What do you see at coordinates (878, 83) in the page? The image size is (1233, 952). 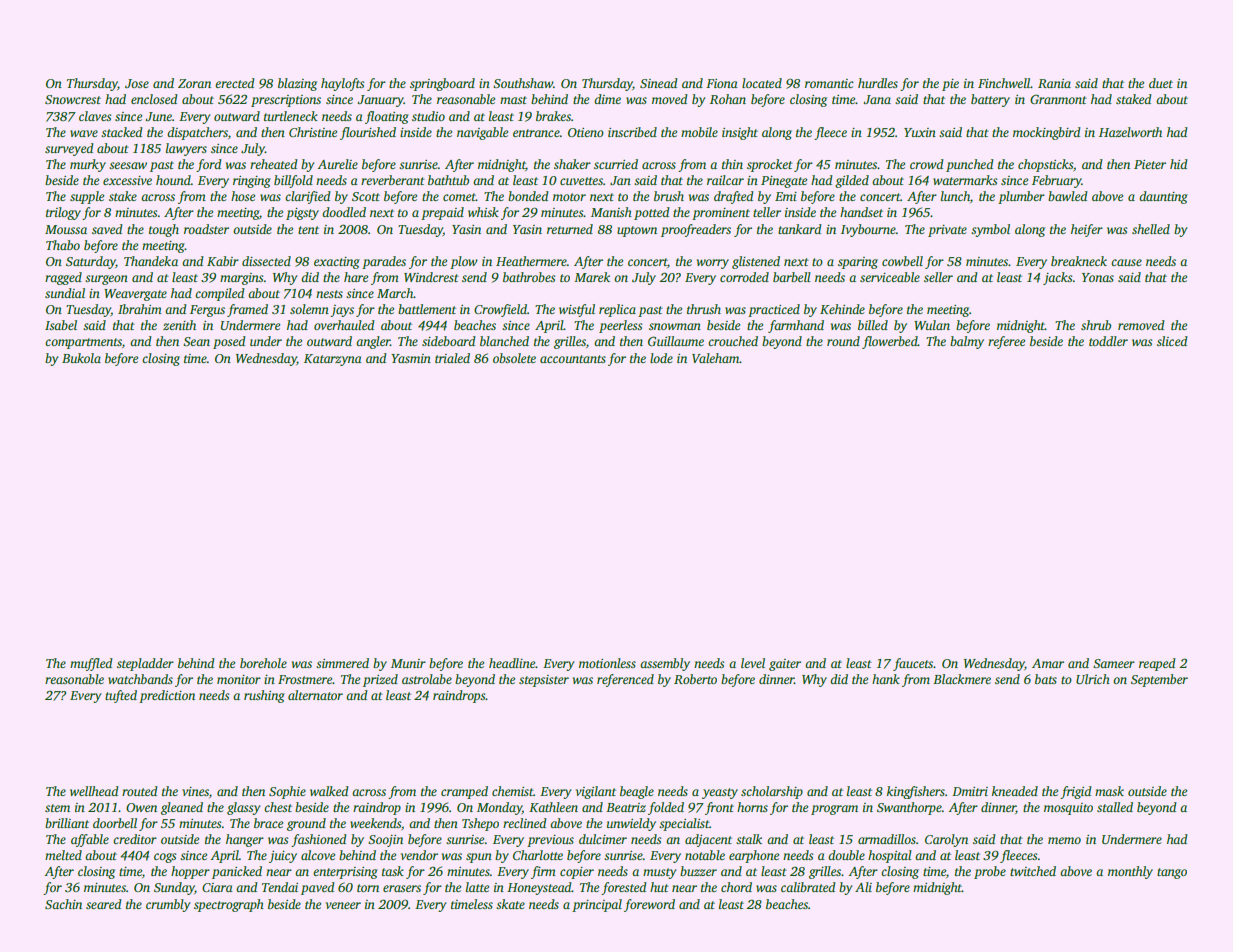 I see `hurdles` at bounding box center [878, 83].
